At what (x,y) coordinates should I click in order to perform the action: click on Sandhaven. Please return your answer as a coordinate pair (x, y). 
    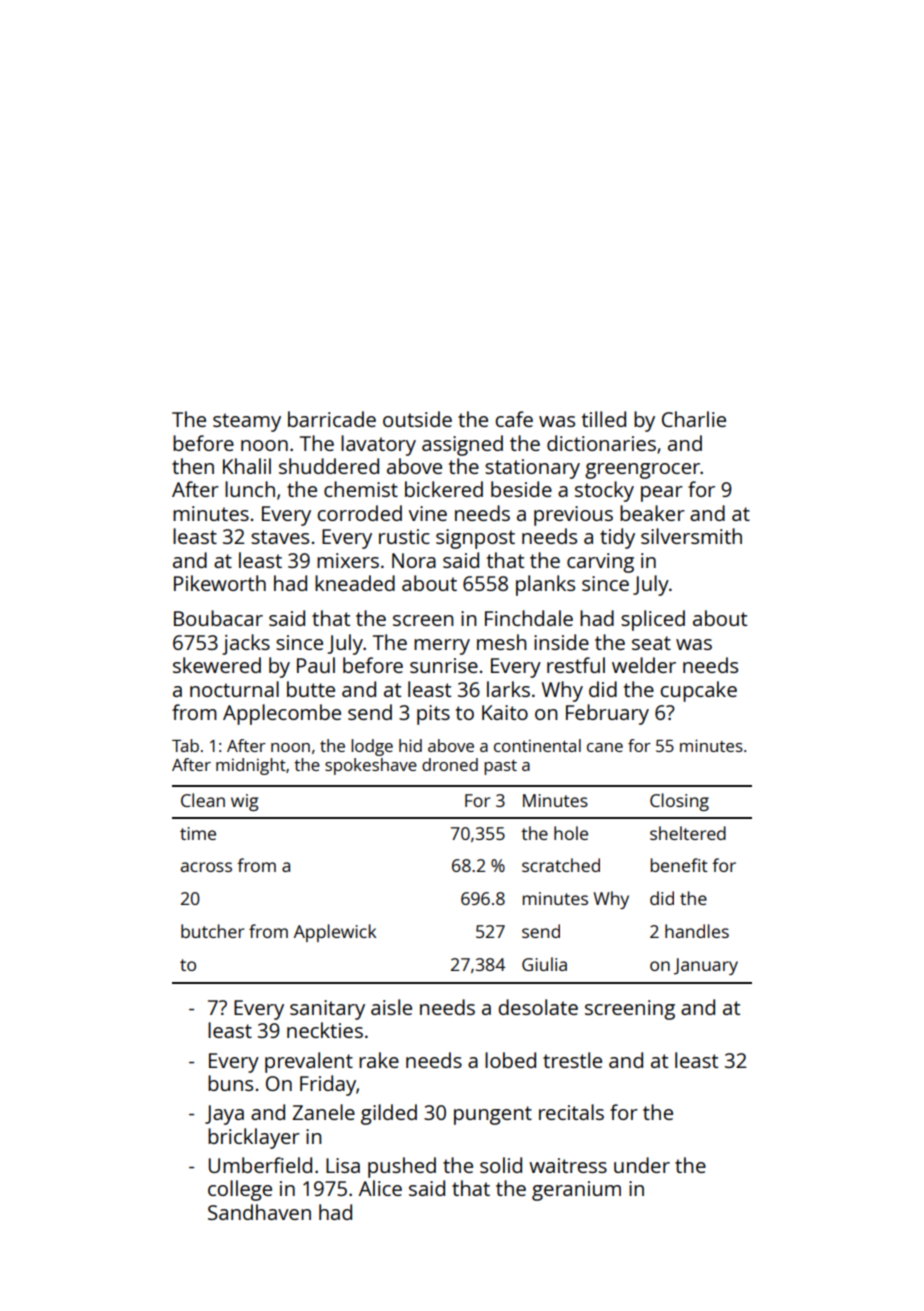
    Looking at the image, I should click on (259, 1212).
